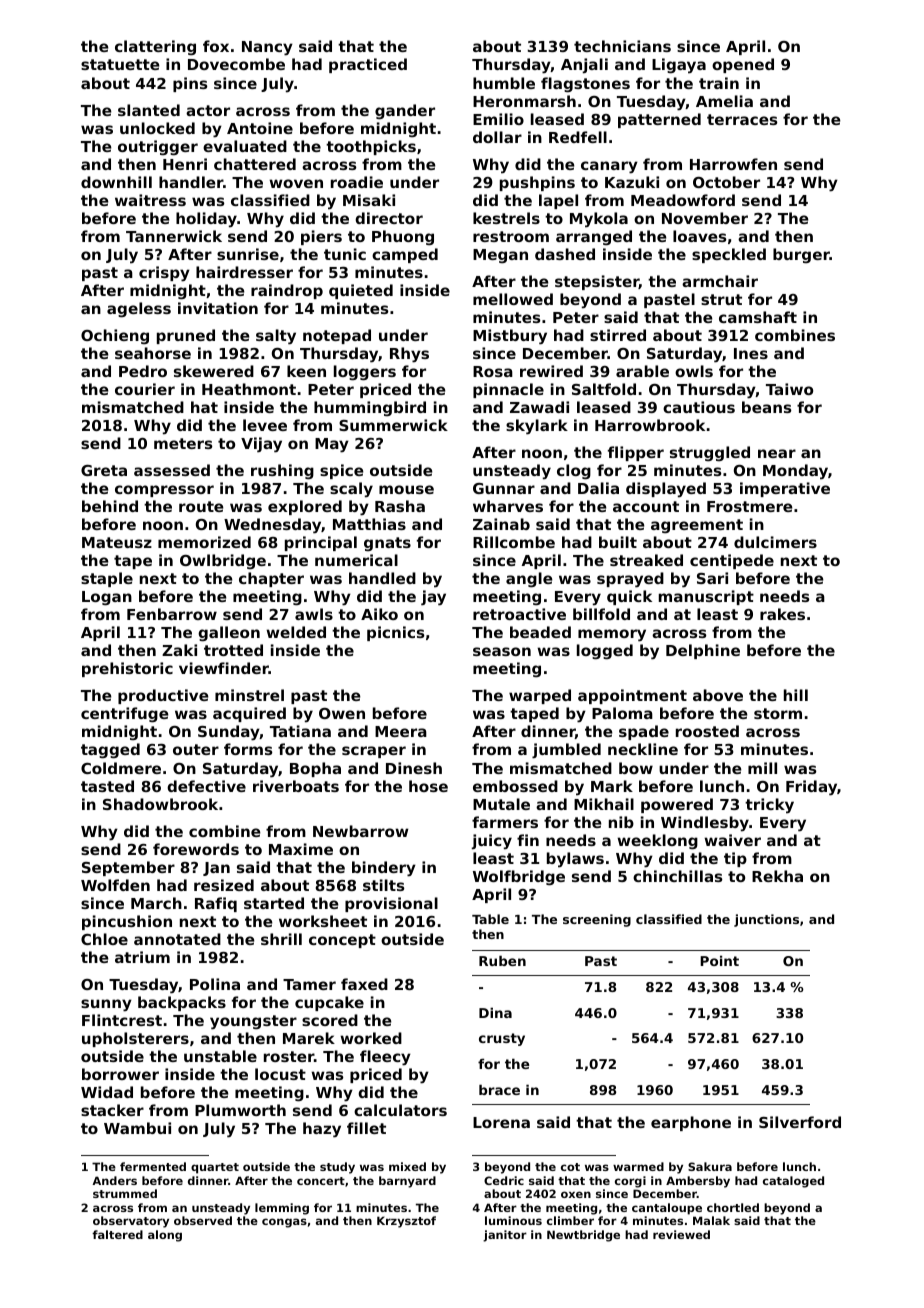 Image resolution: width=924 pixels, height=1308 pixels. What do you see at coordinates (174, 236) in the screenshot?
I see `Tannerwick` at bounding box center [174, 236].
